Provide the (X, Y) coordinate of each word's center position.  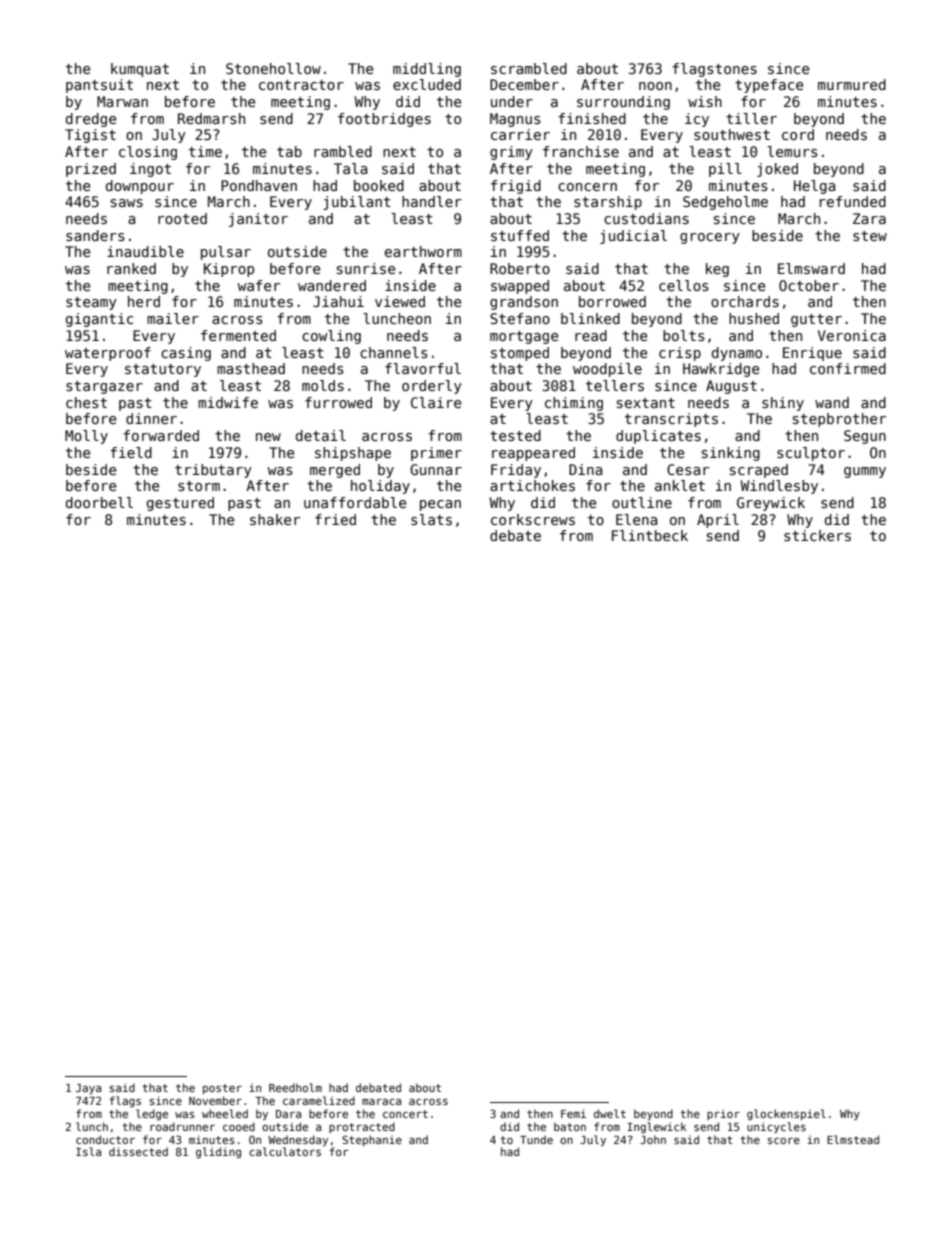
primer (436, 454)
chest (86, 402)
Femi (573, 1113)
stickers (817, 535)
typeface (769, 86)
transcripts (671, 420)
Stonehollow (273, 68)
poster (222, 1089)
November (215, 1100)
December (524, 84)
